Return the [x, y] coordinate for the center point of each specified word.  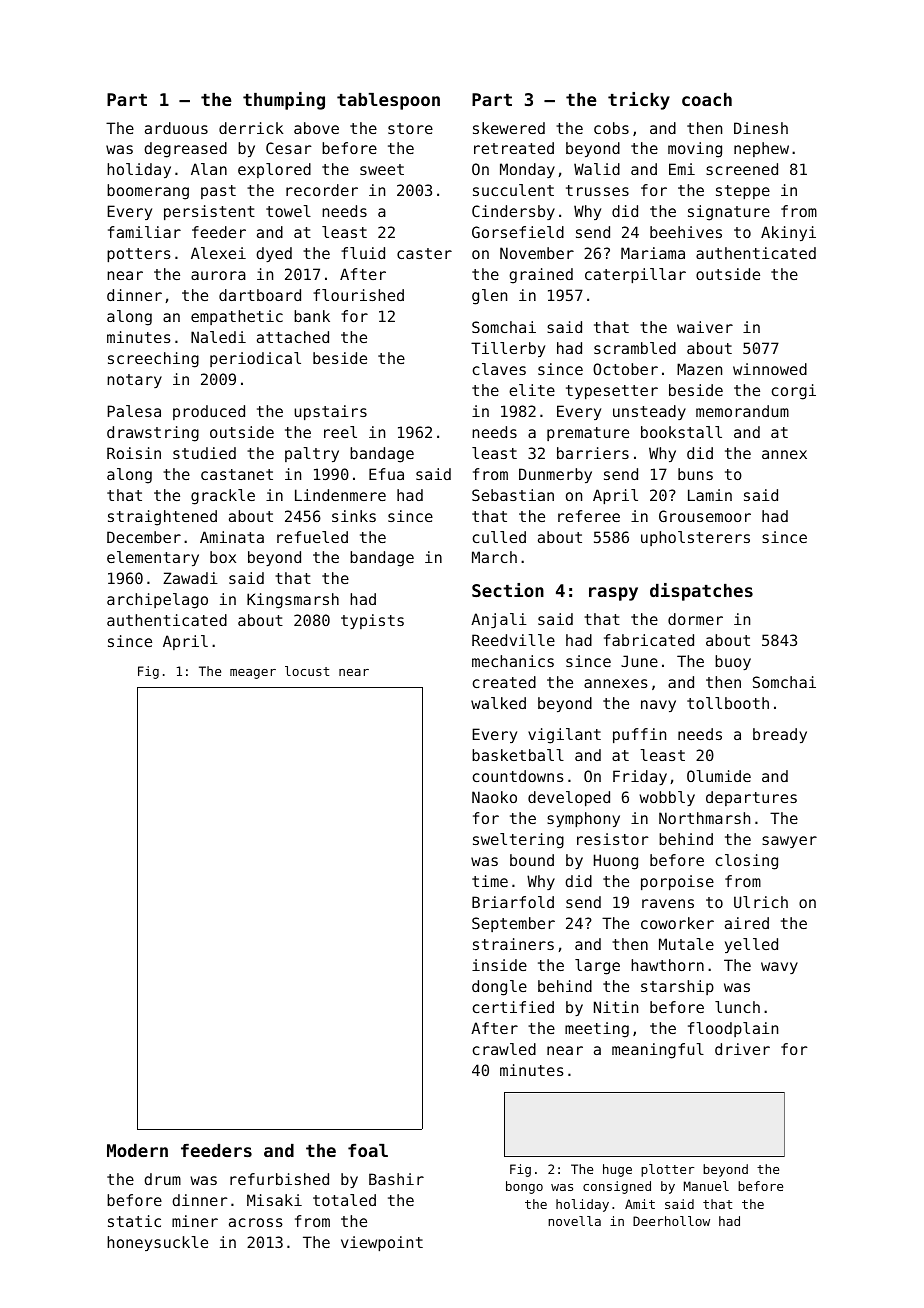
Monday [527, 170]
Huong [616, 862]
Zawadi [190, 578]
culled [499, 537]
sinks [354, 516]
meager [253, 674]
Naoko [494, 797]
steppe [743, 192]
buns [695, 474]
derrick [251, 128]
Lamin [710, 495]
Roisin [134, 453]
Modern [137, 1150]
